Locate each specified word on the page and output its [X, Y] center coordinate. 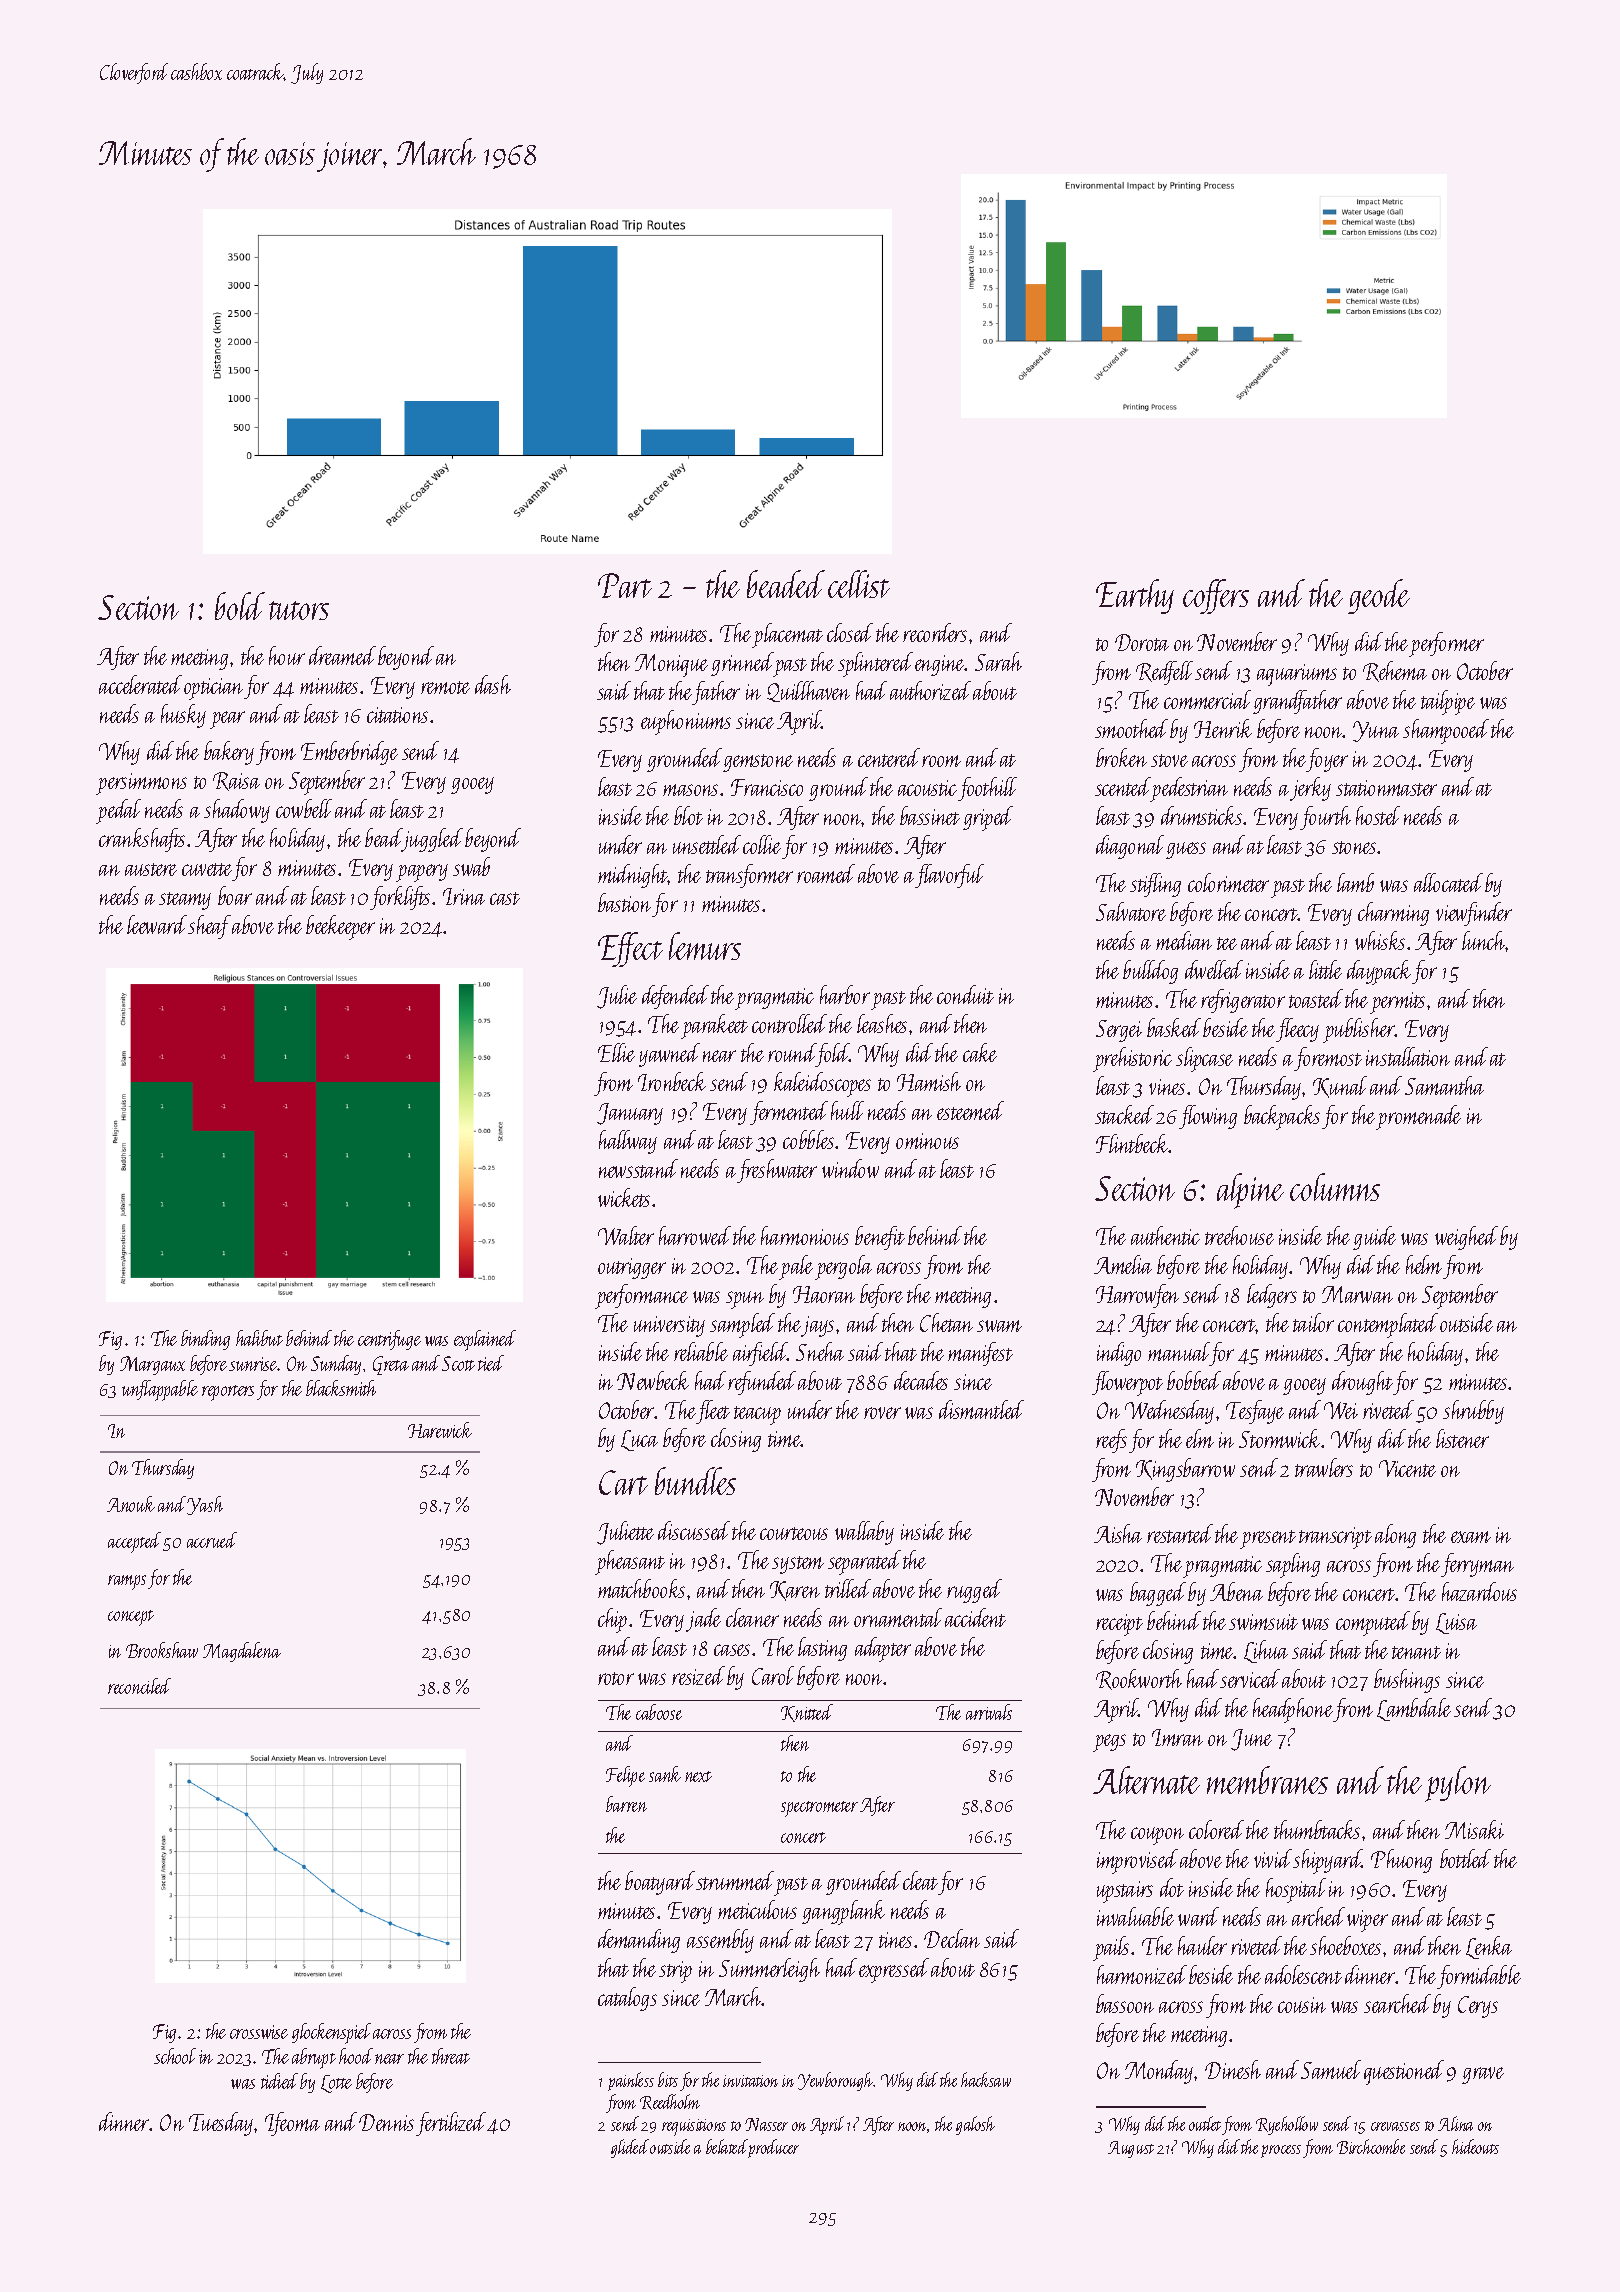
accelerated [140, 684]
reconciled [139, 1686]
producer [773, 2148]
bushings [1407, 1681]
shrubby [1473, 1412]
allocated [1448, 882]
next [698, 1776]
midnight [633, 876]
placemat [788, 635]
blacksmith [341, 1388]
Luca [639, 1440]
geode [1379, 596]
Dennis [386, 2122]
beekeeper [340, 927]
